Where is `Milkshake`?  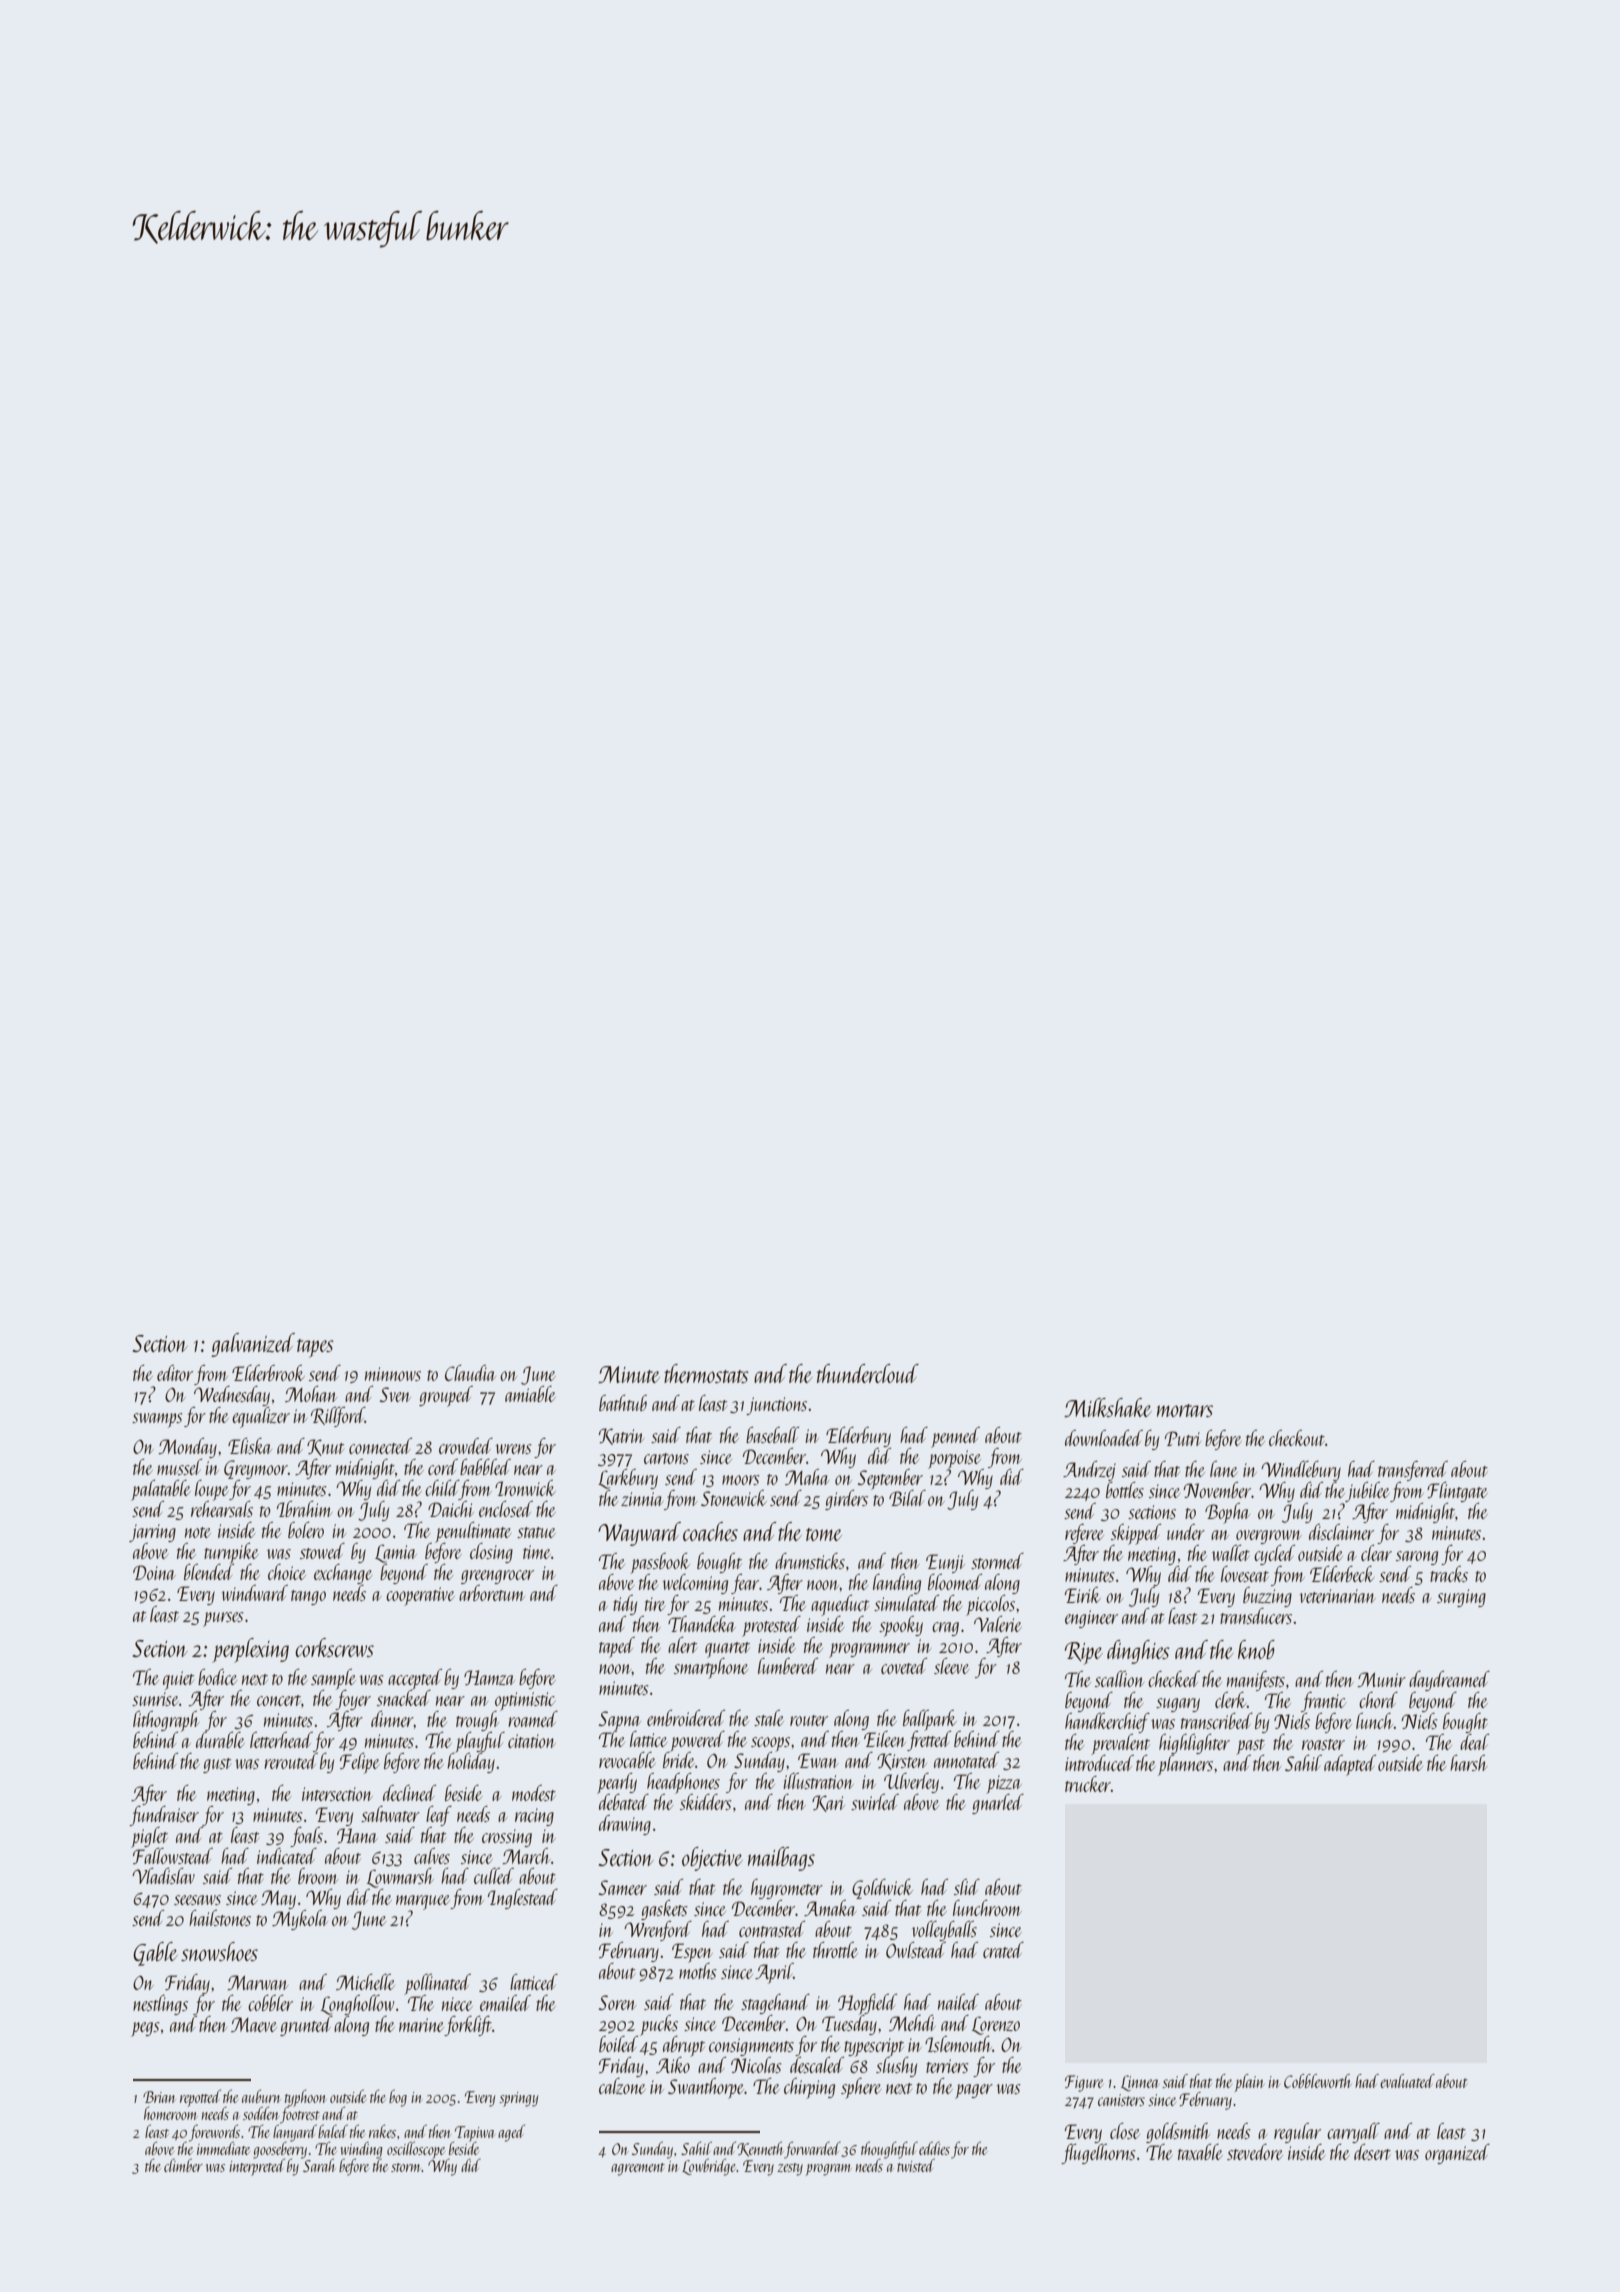
Milkshake is located at coordinates (1108, 1407).
